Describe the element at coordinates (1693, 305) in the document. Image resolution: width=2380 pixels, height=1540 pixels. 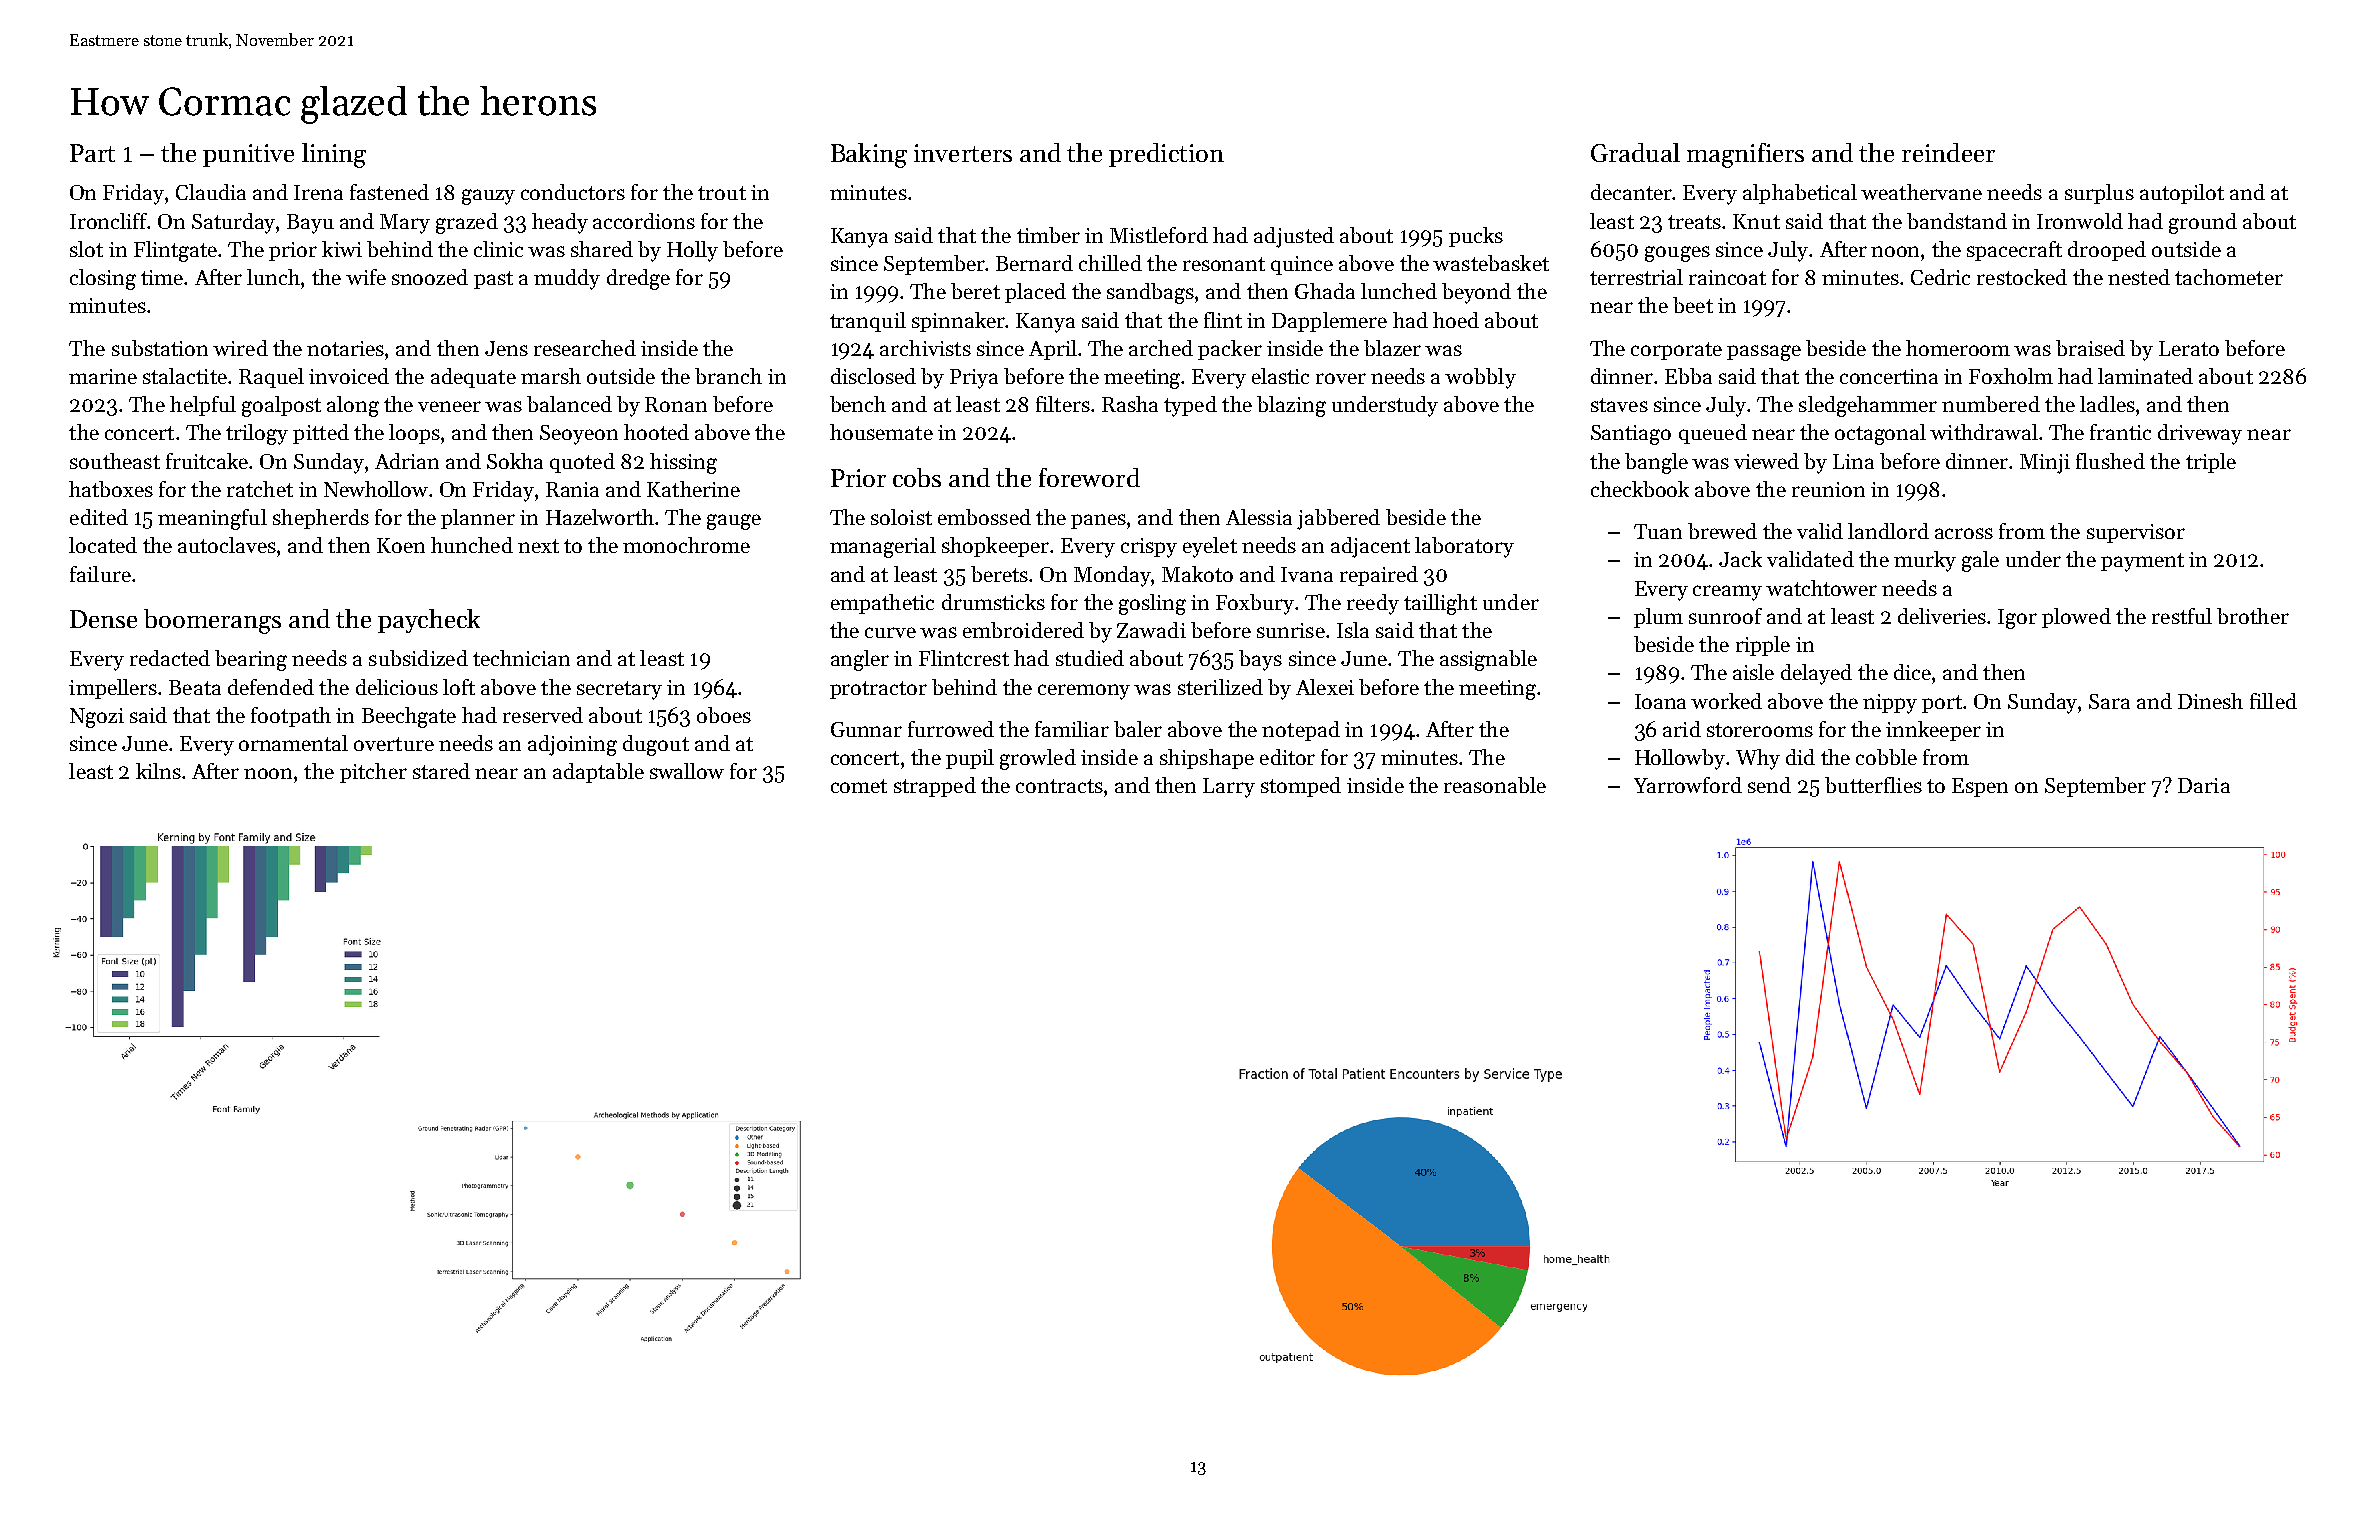
I see `beet` at that location.
